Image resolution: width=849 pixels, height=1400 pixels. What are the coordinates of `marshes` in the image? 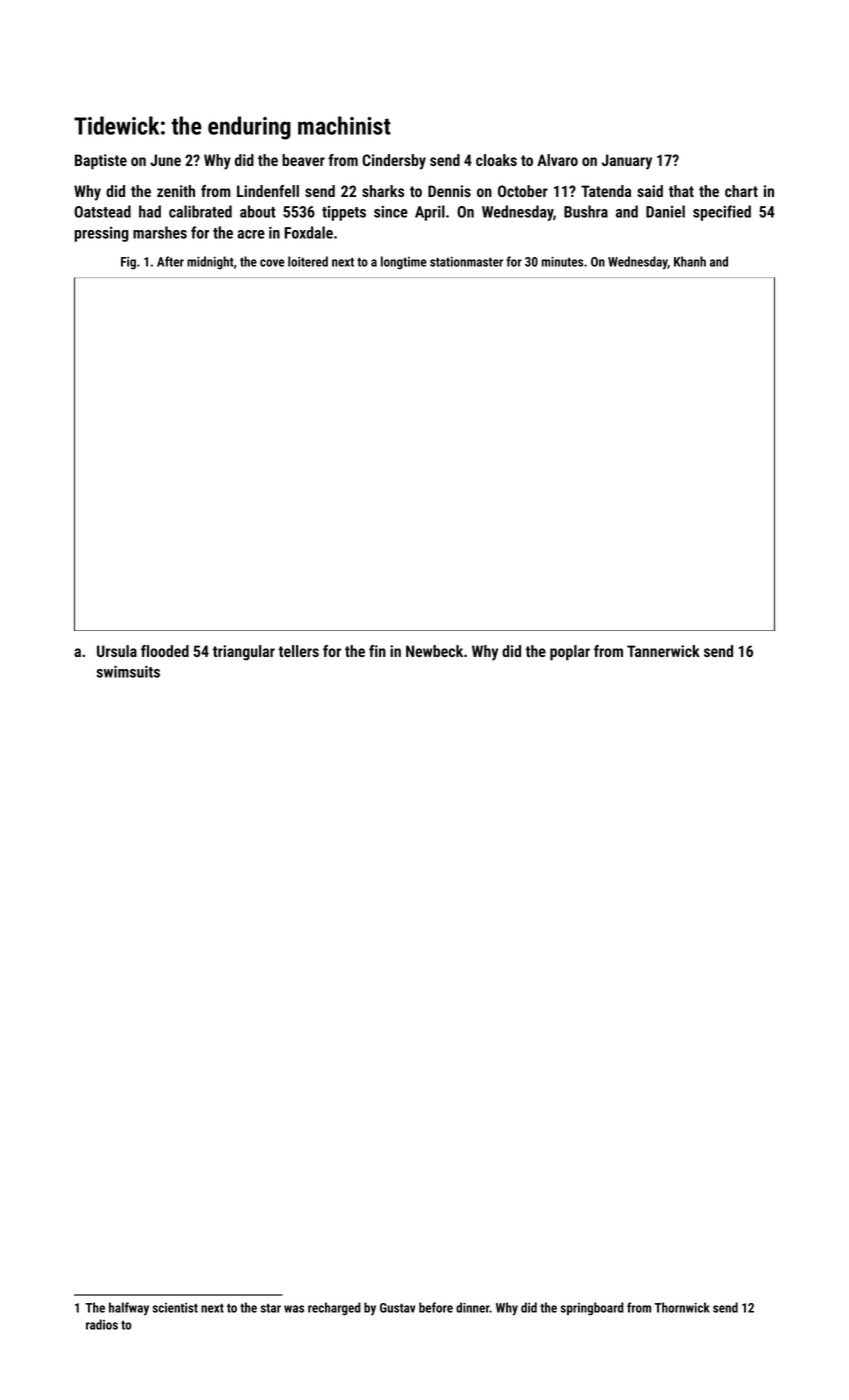 It's located at (160, 232).
